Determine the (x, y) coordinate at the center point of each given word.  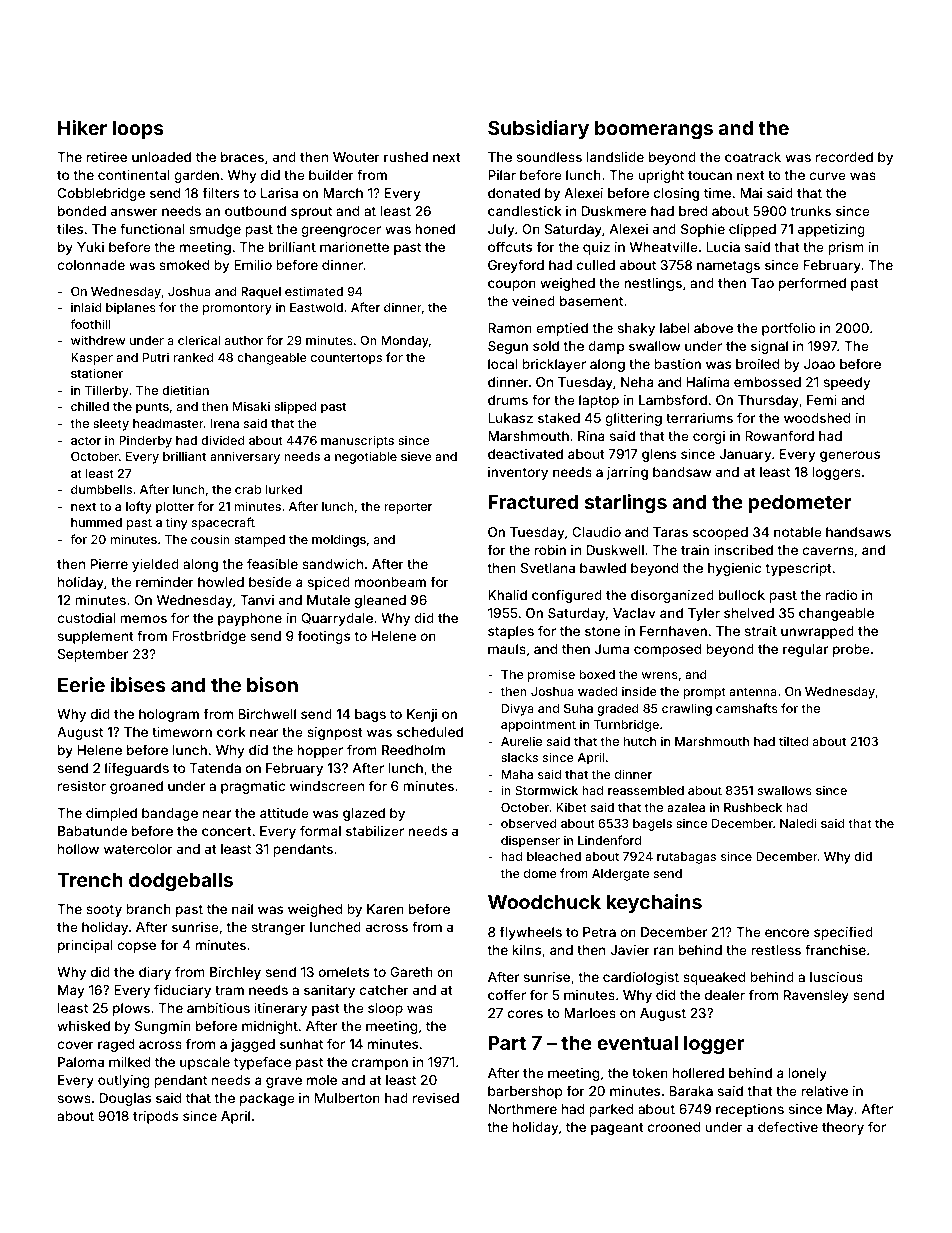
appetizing (831, 230)
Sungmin (163, 1027)
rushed (406, 157)
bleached (554, 856)
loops (138, 130)
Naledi (798, 823)
